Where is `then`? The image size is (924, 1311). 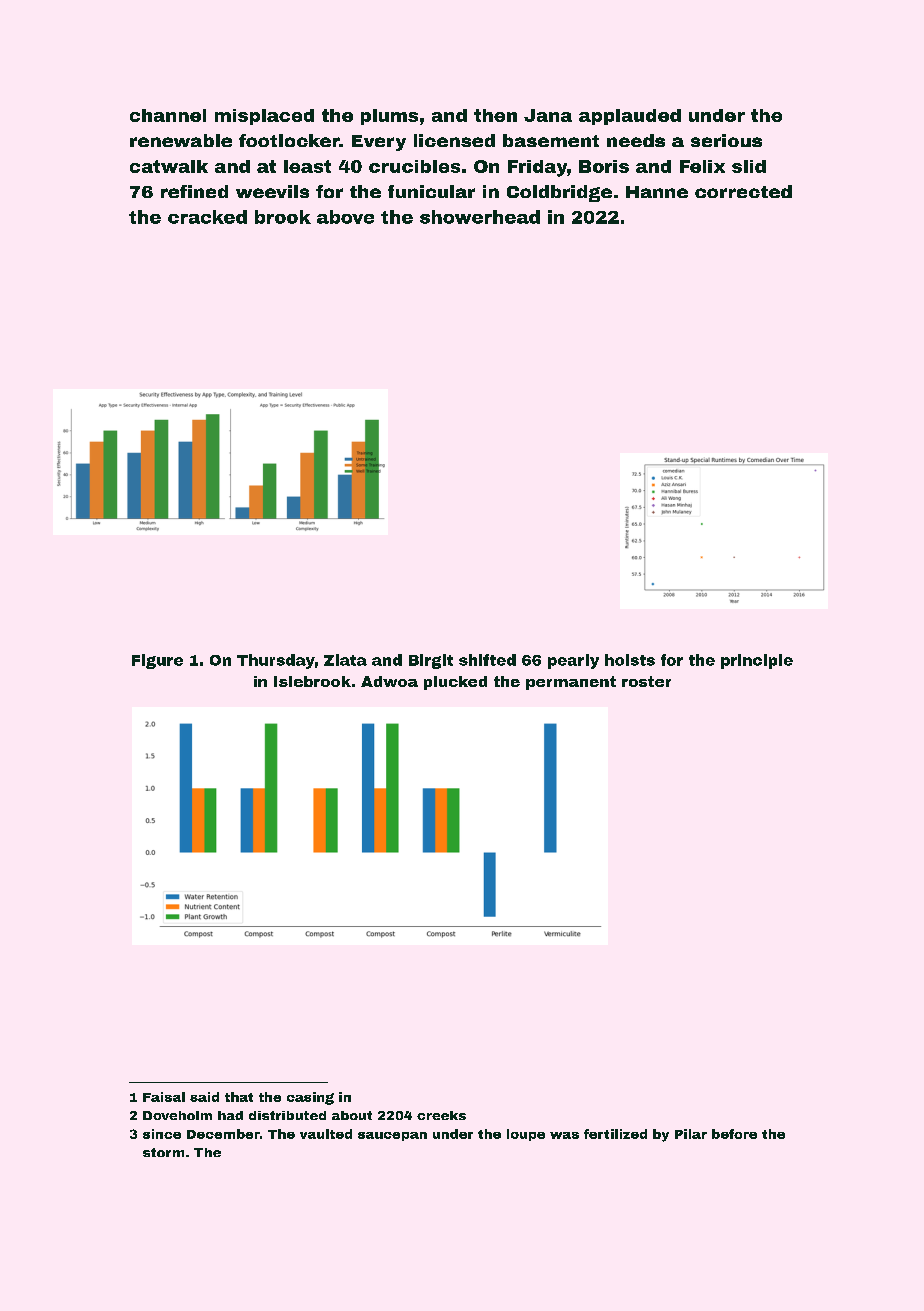
then is located at coordinates (495, 115).
